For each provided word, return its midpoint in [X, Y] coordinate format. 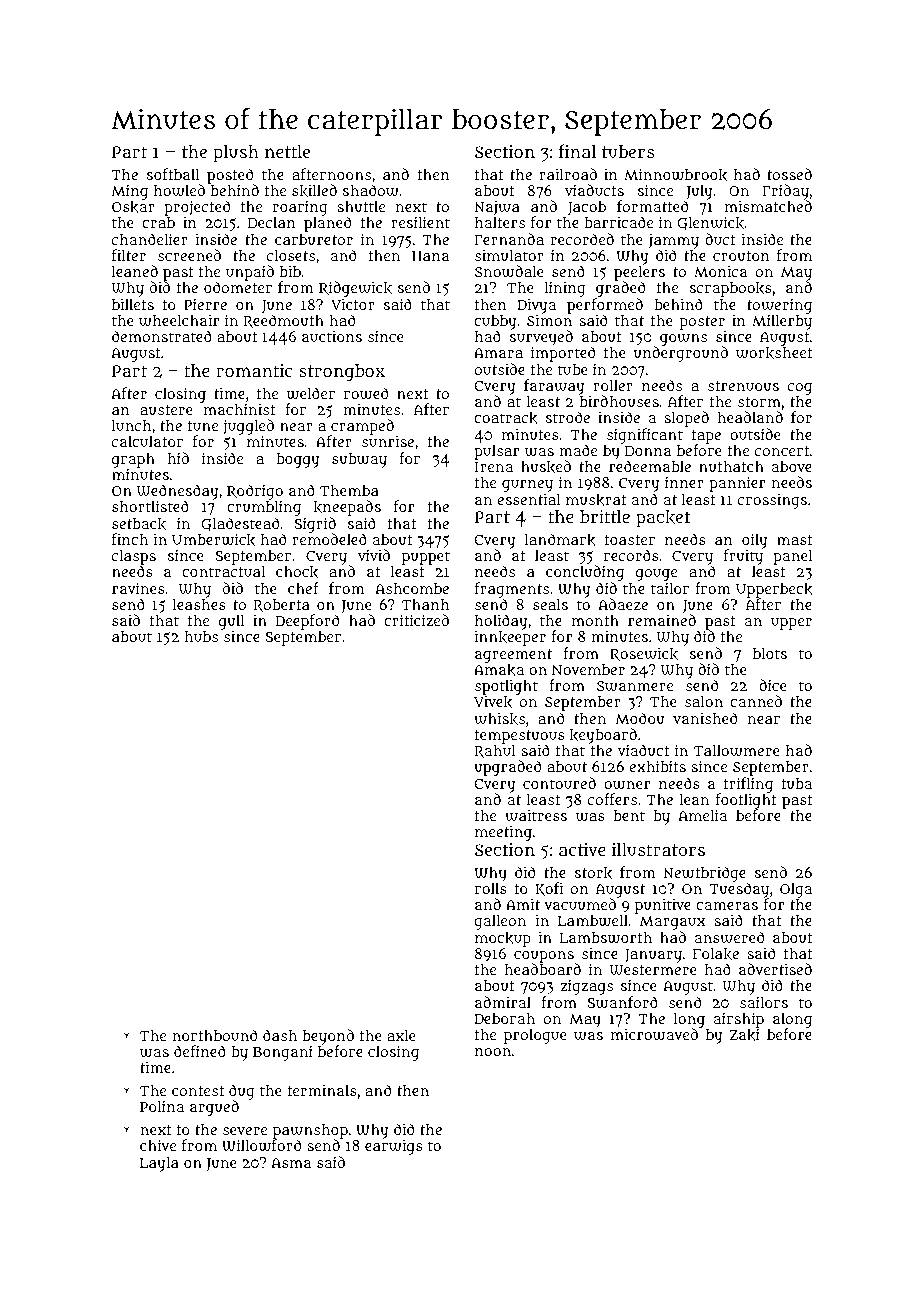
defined [200, 1051]
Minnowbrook [675, 174]
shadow [371, 190]
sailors [764, 1002]
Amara [498, 353]
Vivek [493, 702]
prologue [535, 1036]
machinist [239, 409]
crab [158, 222]
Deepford [307, 622]
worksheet [774, 353]
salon [704, 701]
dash [280, 1035]
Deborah [504, 1018]
